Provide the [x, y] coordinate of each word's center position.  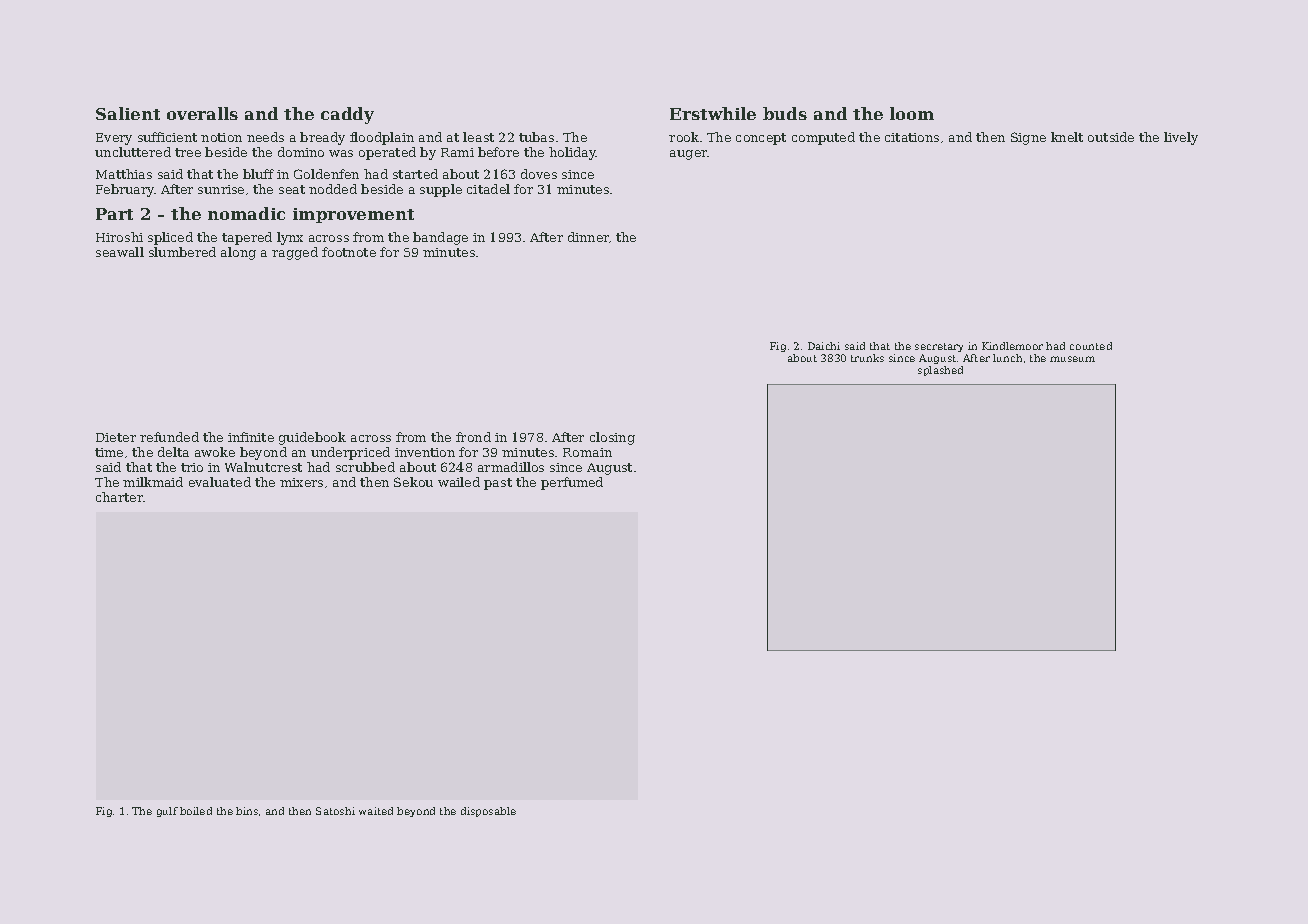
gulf [167, 812]
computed [823, 138]
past [498, 484]
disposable [488, 812]
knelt [1067, 137]
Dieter [116, 437]
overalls [202, 113]
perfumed [572, 483]
